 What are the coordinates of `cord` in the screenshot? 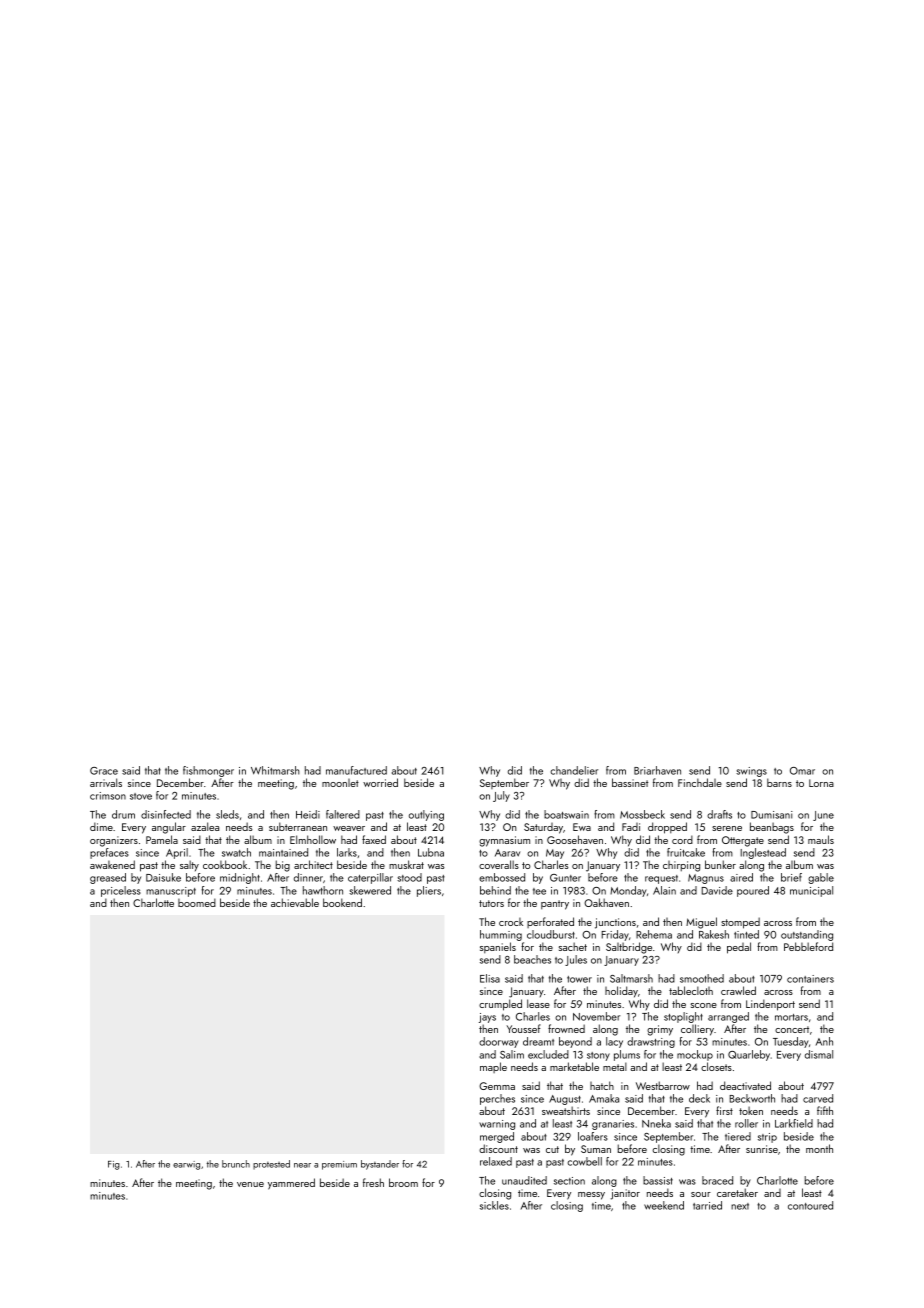 It's located at (682, 839).
